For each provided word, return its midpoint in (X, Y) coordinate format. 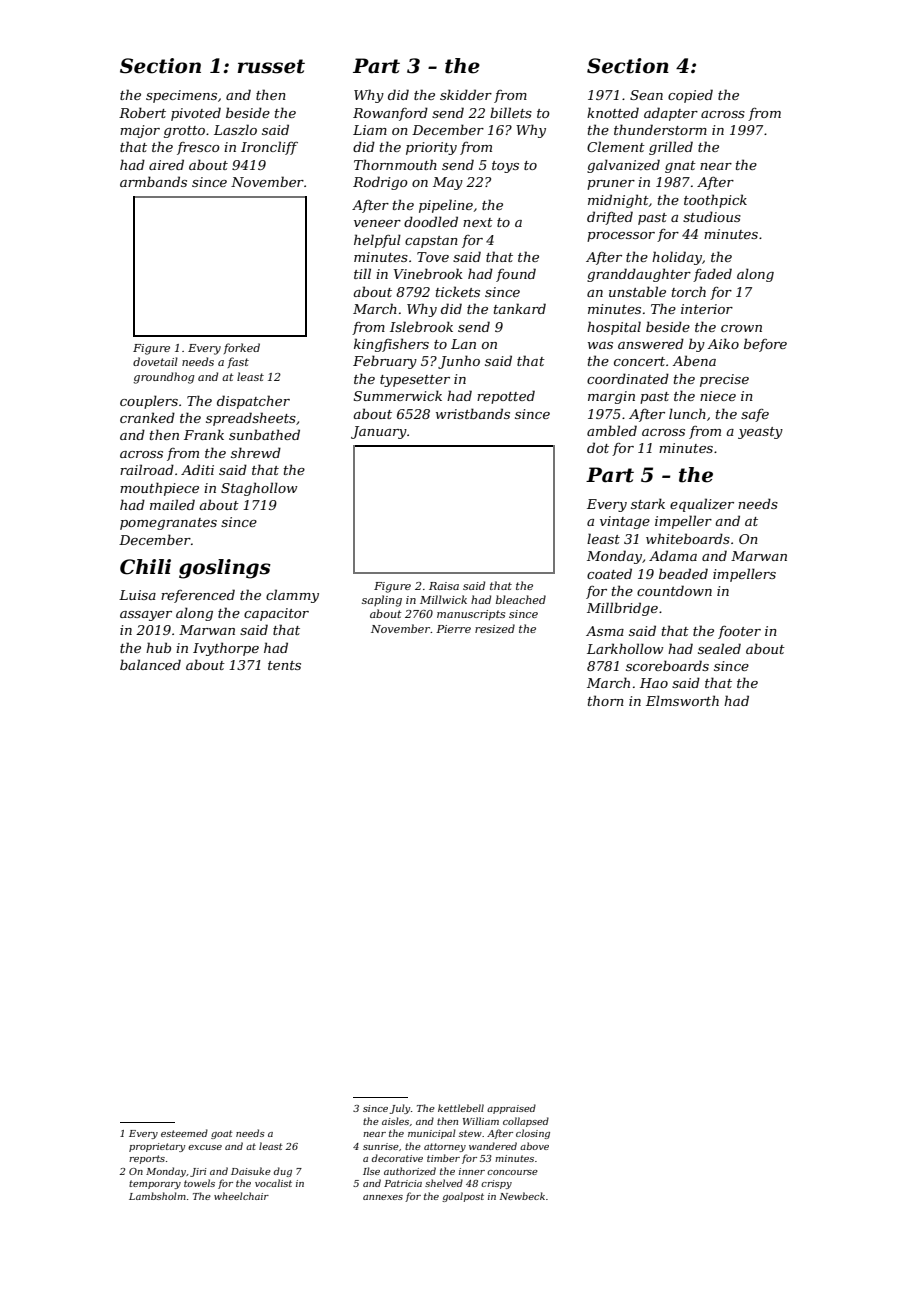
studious (712, 216)
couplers (149, 402)
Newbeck (522, 1196)
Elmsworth (682, 700)
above (534, 1146)
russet (271, 66)
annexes (383, 1197)
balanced (150, 664)
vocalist (273, 1183)
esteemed (184, 1133)
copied (690, 96)
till (362, 273)
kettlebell (461, 1108)
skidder (466, 94)
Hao (654, 683)
